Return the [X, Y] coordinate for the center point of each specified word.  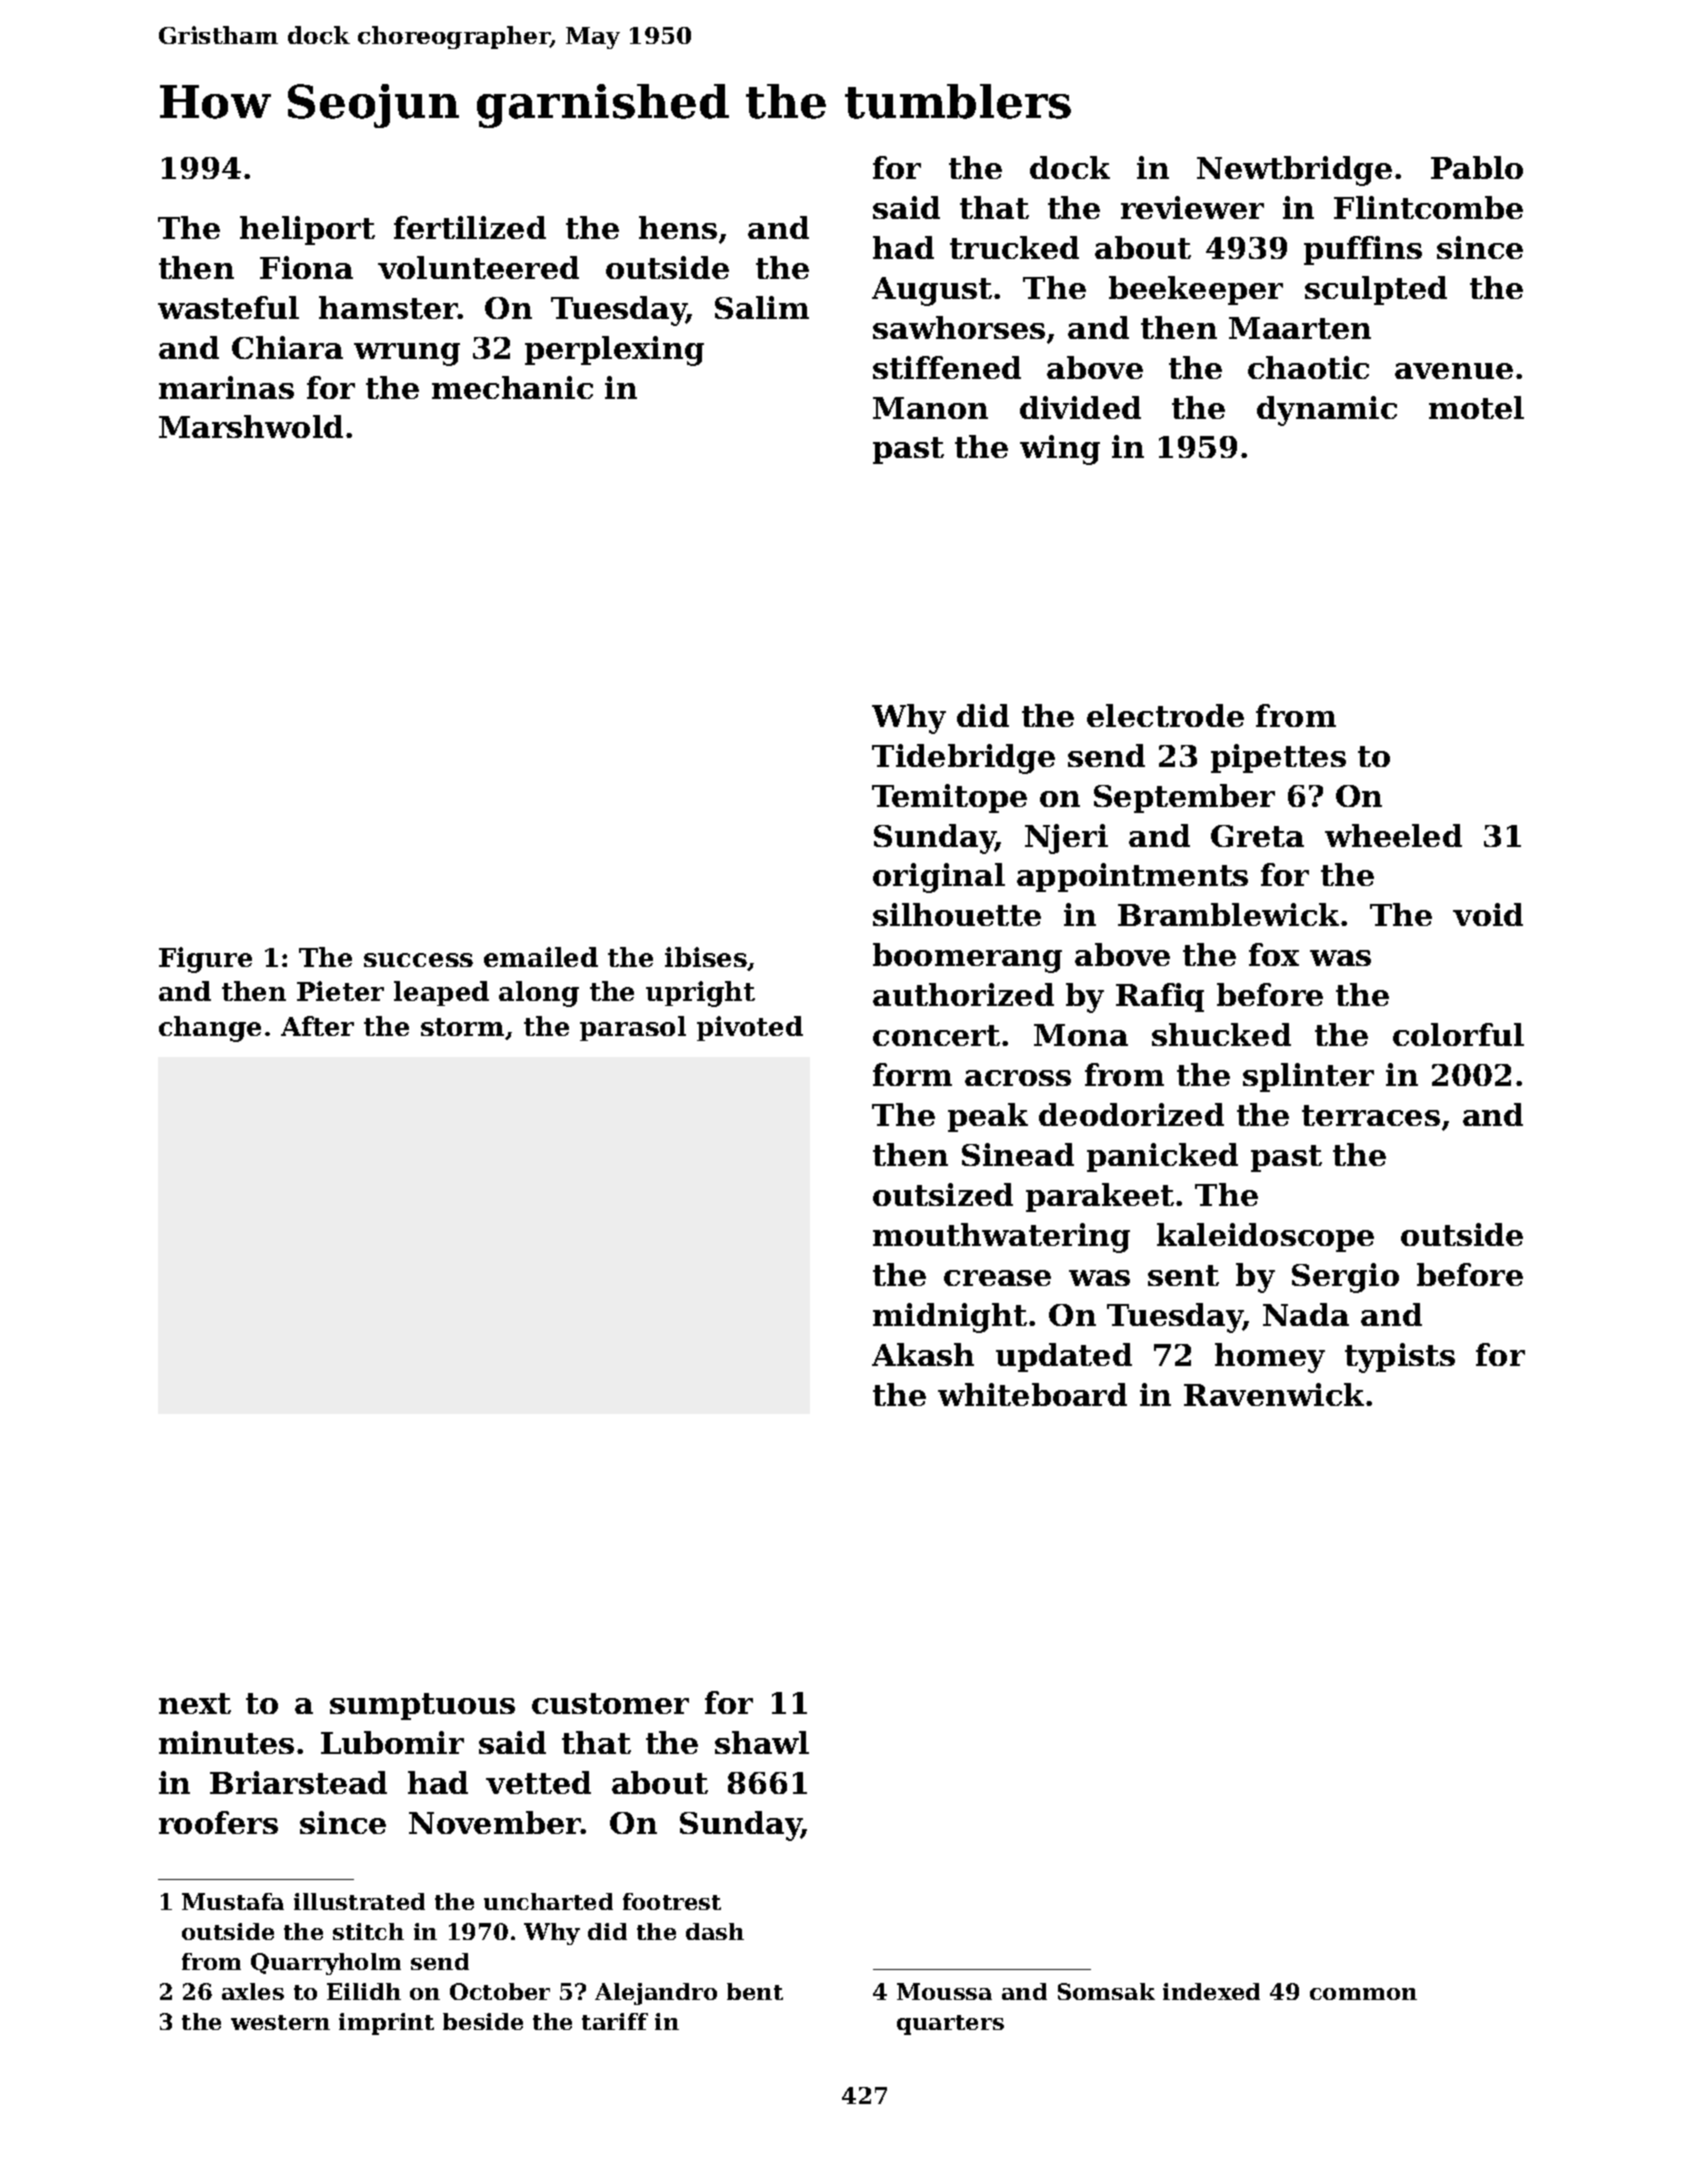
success [418, 960]
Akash [923, 1354]
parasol [633, 1028]
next [195, 1703]
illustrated [359, 1901]
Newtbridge [1294, 171]
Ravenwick [1274, 1394]
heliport [307, 230]
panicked [1162, 1157]
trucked [1014, 247]
